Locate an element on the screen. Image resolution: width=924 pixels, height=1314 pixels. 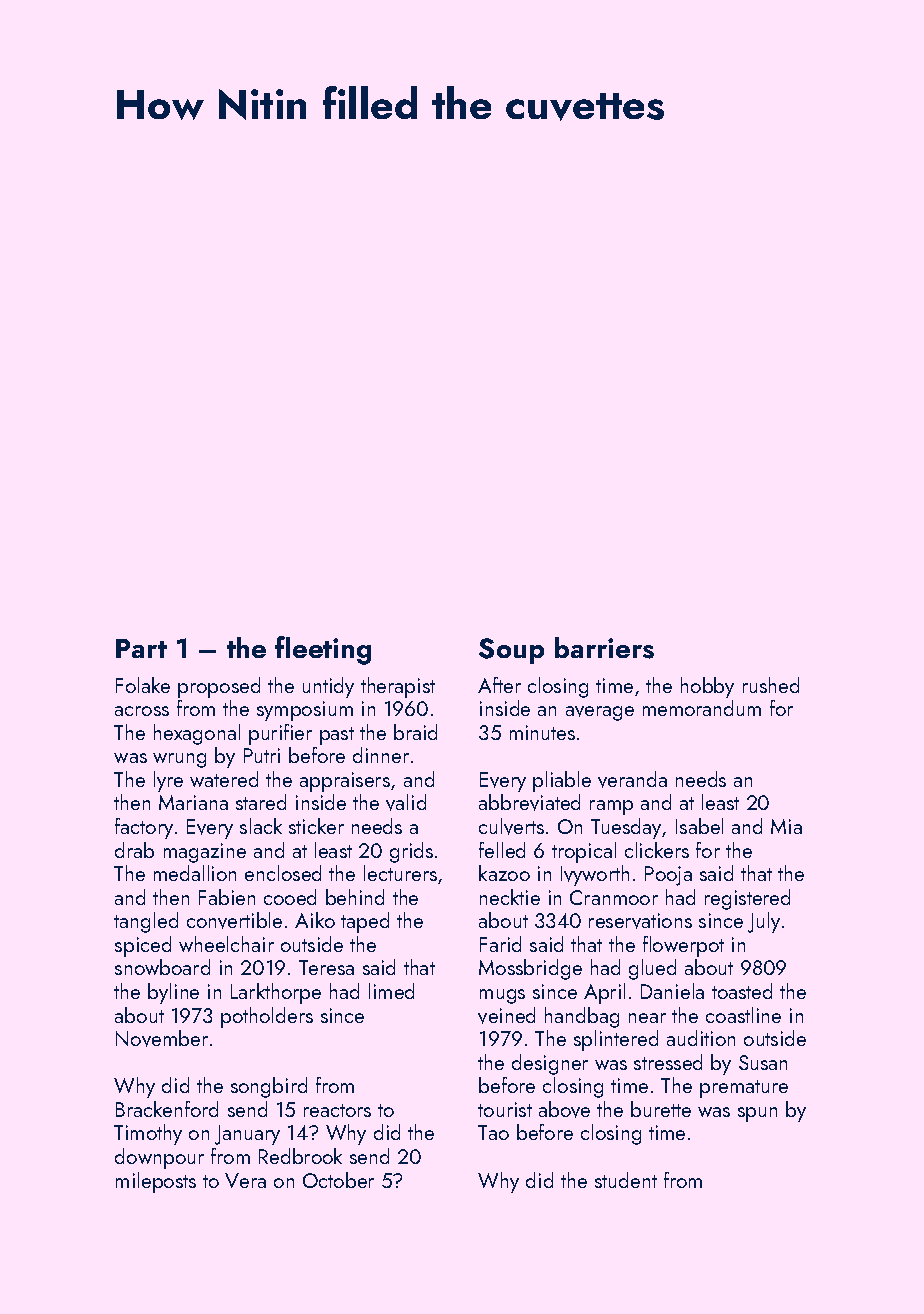
memorandum is located at coordinates (702, 708).
